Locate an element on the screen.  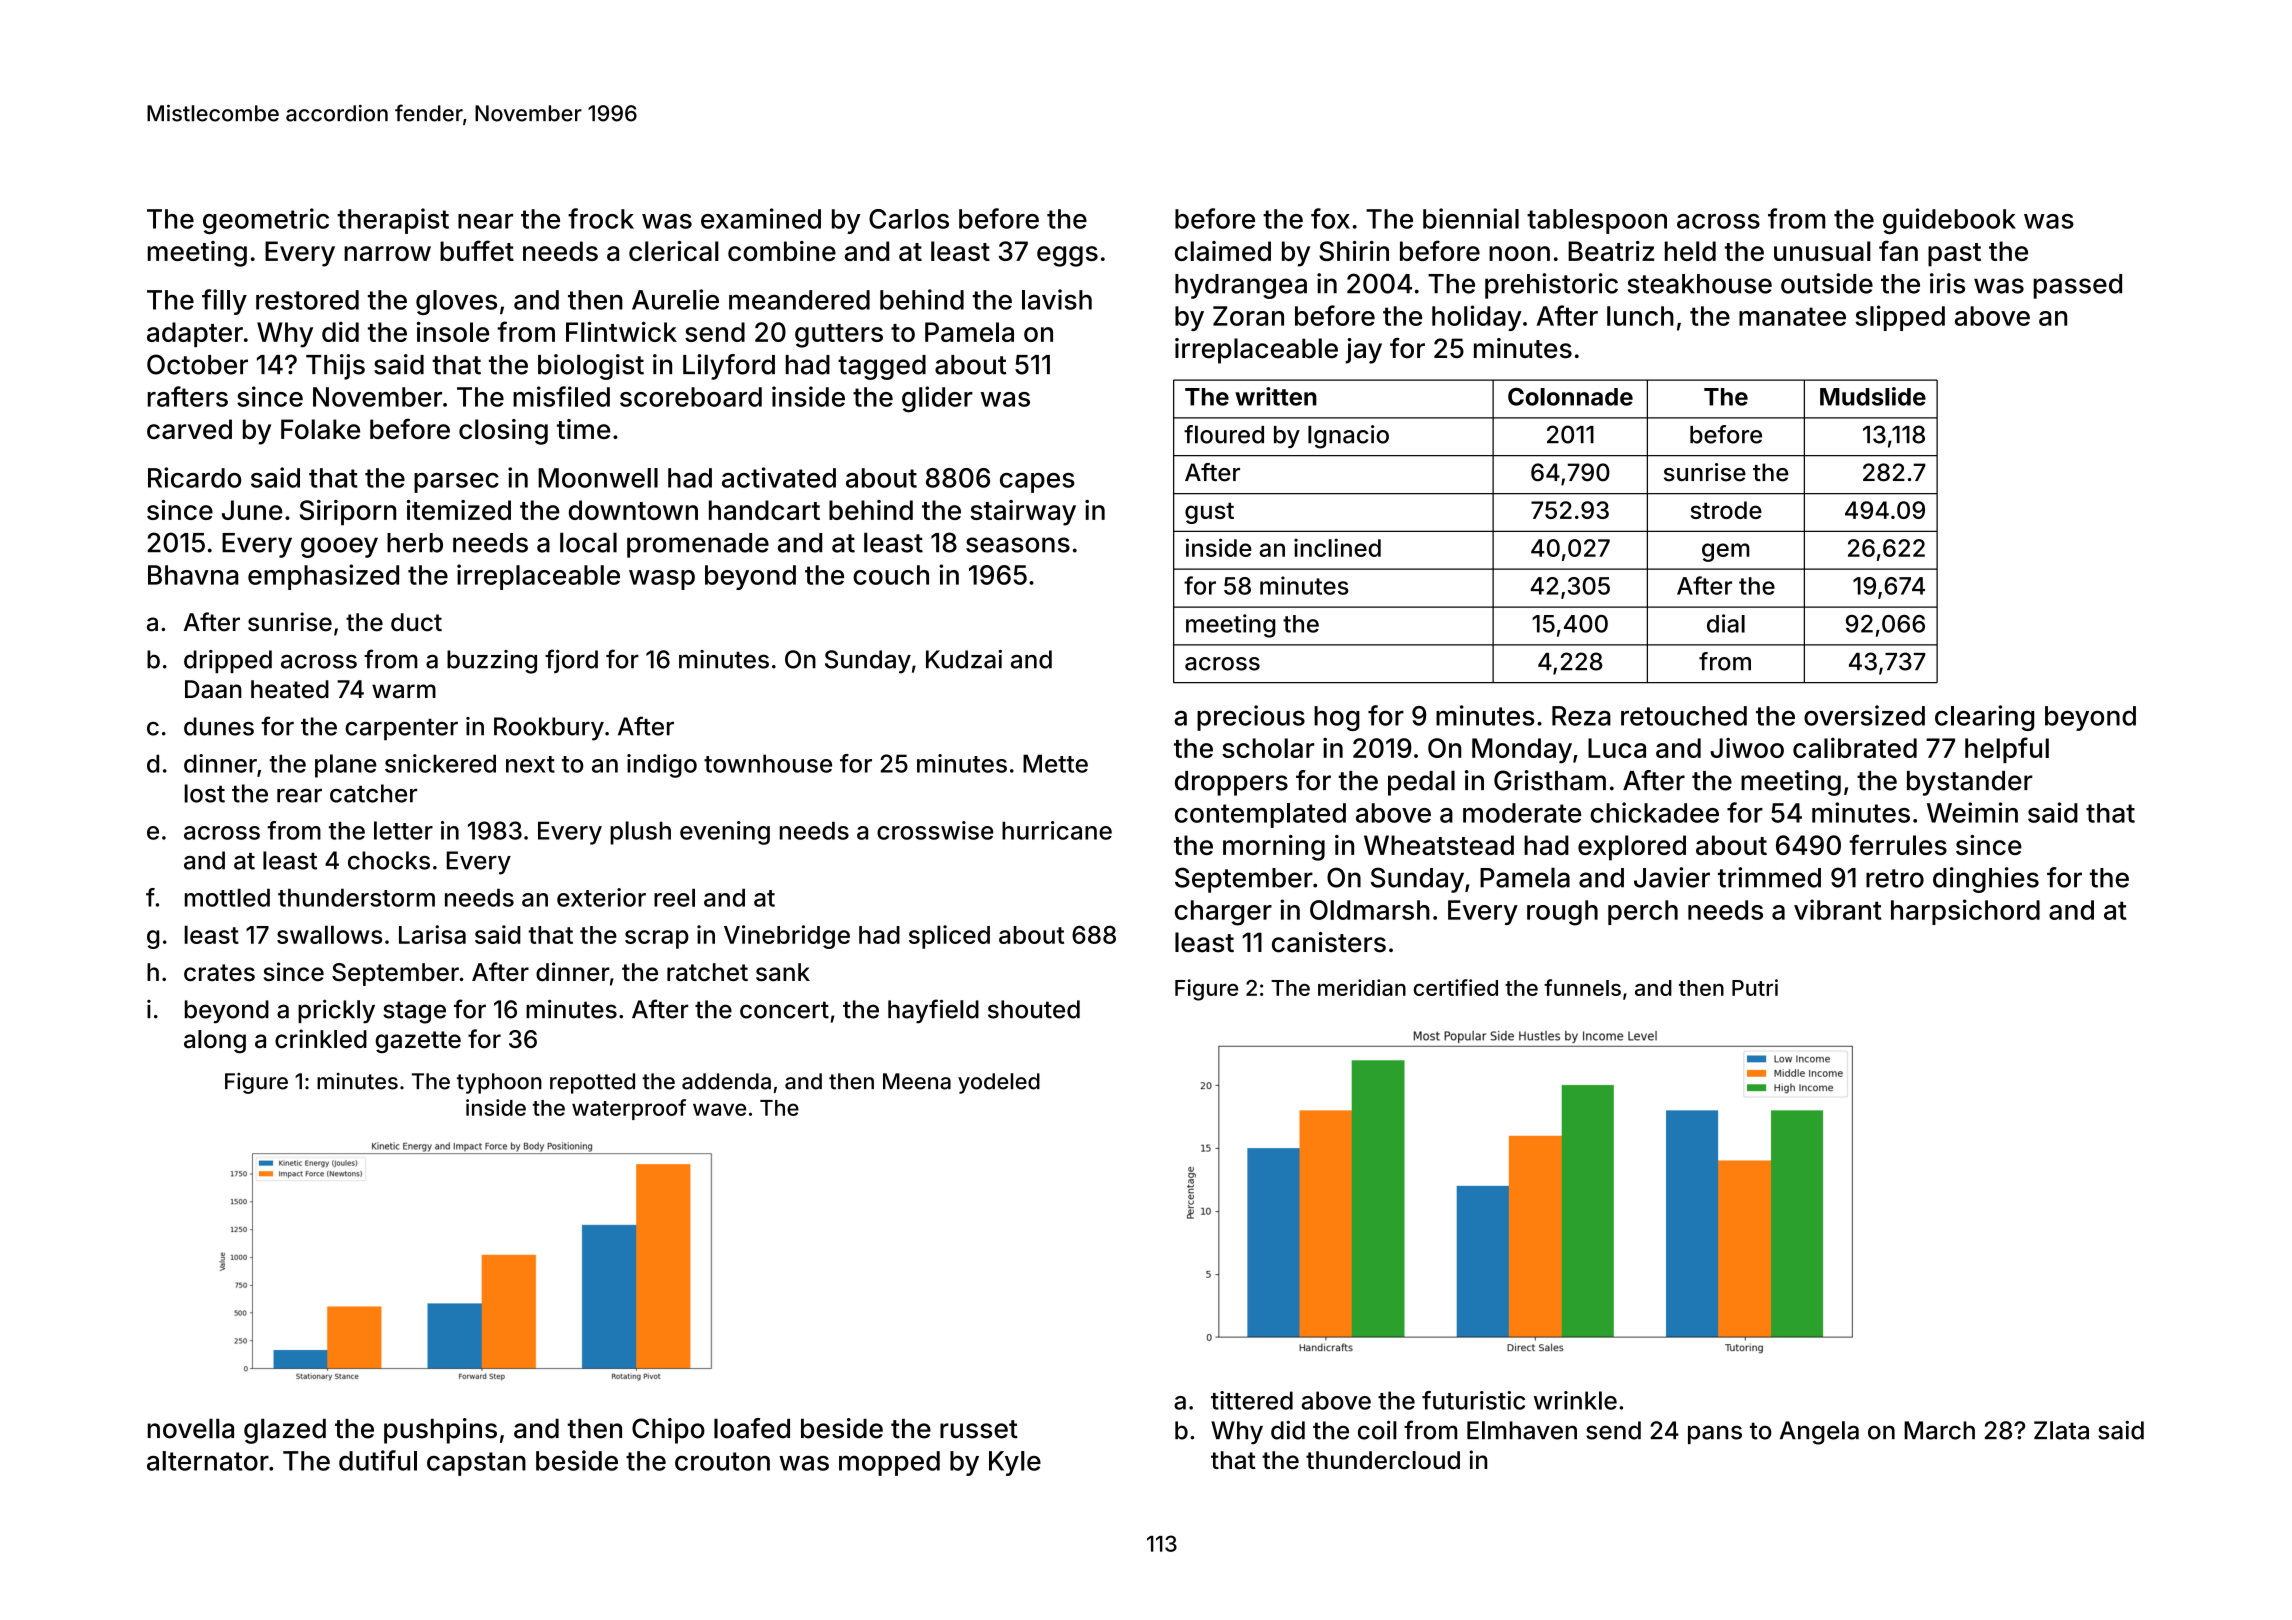
Putri is located at coordinates (1755, 987).
